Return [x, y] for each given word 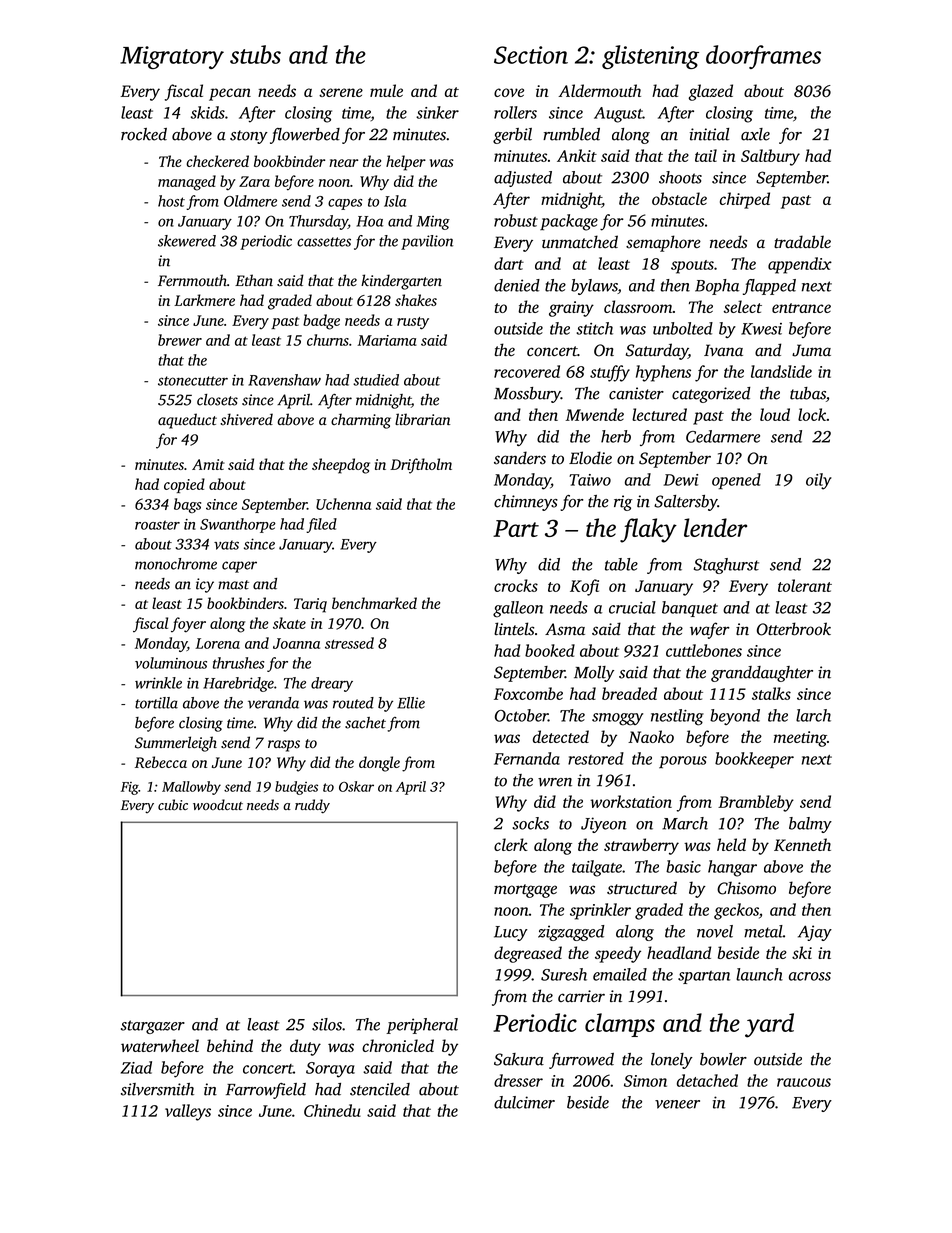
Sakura [519, 1059]
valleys [188, 1112]
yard [769, 1025]
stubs [255, 54]
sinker [437, 112]
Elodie [590, 458]
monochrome [176, 564]
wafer [710, 630]
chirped [745, 200]
